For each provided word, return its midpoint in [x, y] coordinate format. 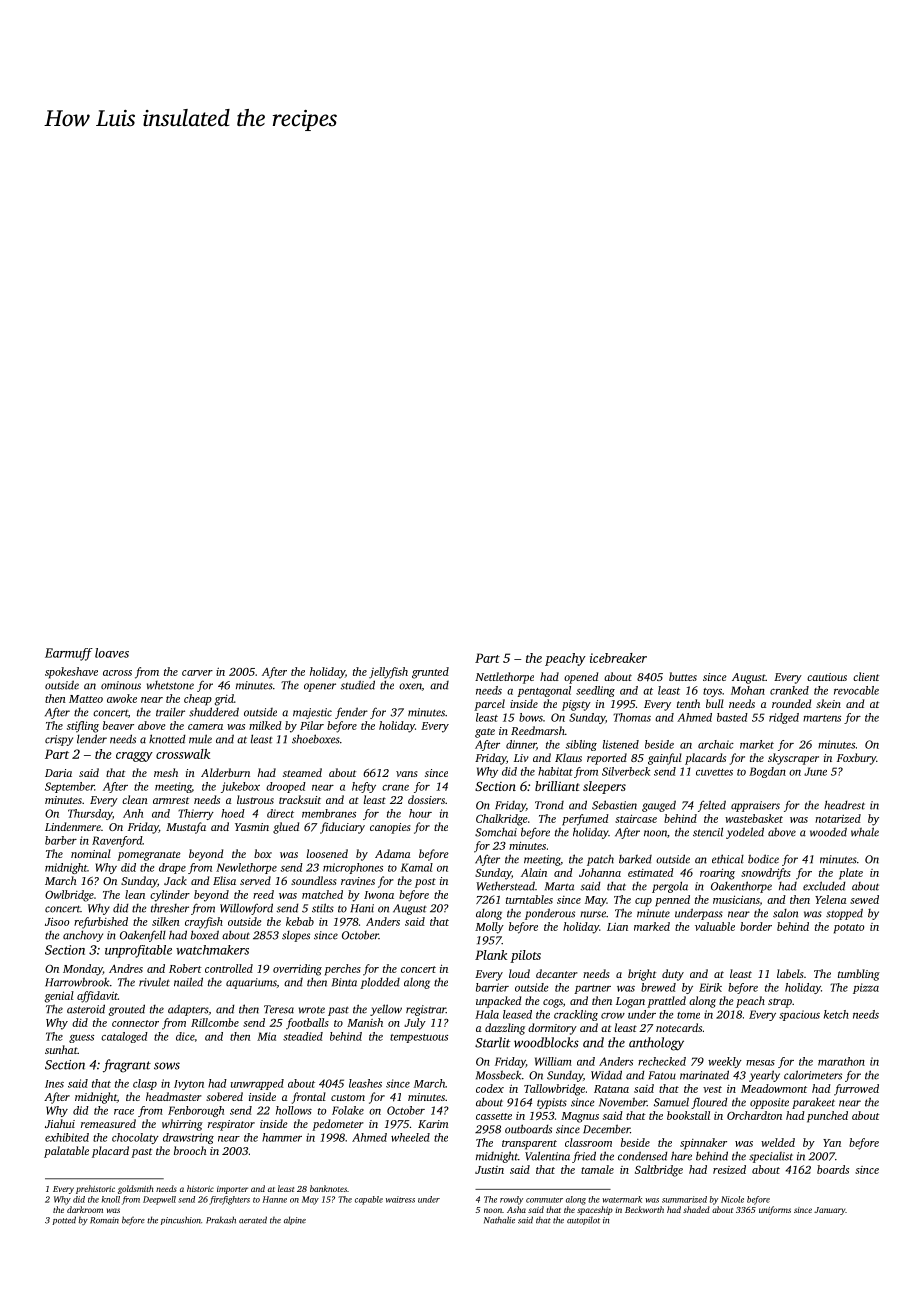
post [425, 883]
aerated [253, 1220]
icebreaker [618, 658]
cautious [827, 677]
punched [827, 1117]
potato [849, 929]
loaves [112, 653]
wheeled [410, 1137]
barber [61, 840]
